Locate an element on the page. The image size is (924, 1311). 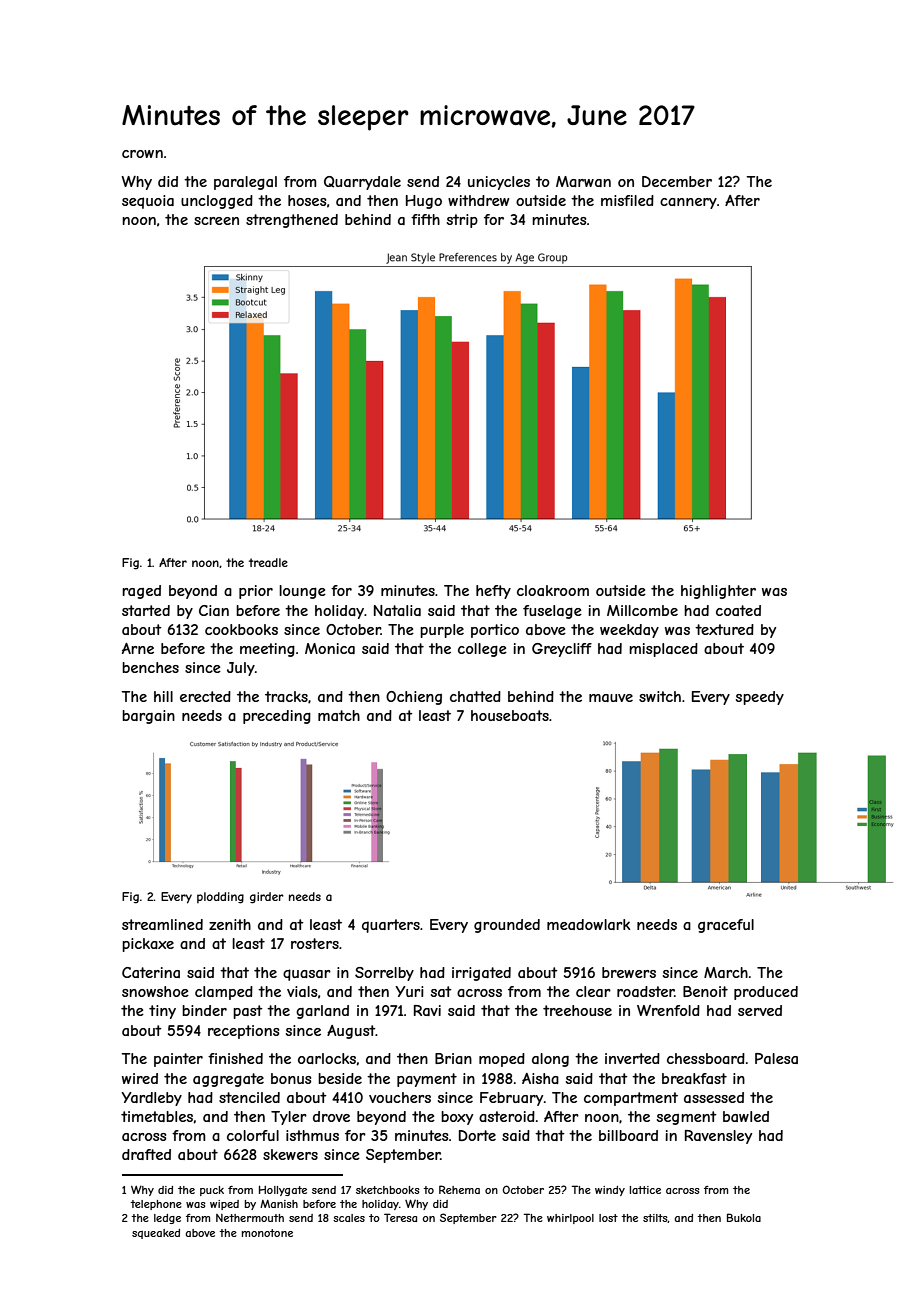
monotone is located at coordinates (267, 1233).
